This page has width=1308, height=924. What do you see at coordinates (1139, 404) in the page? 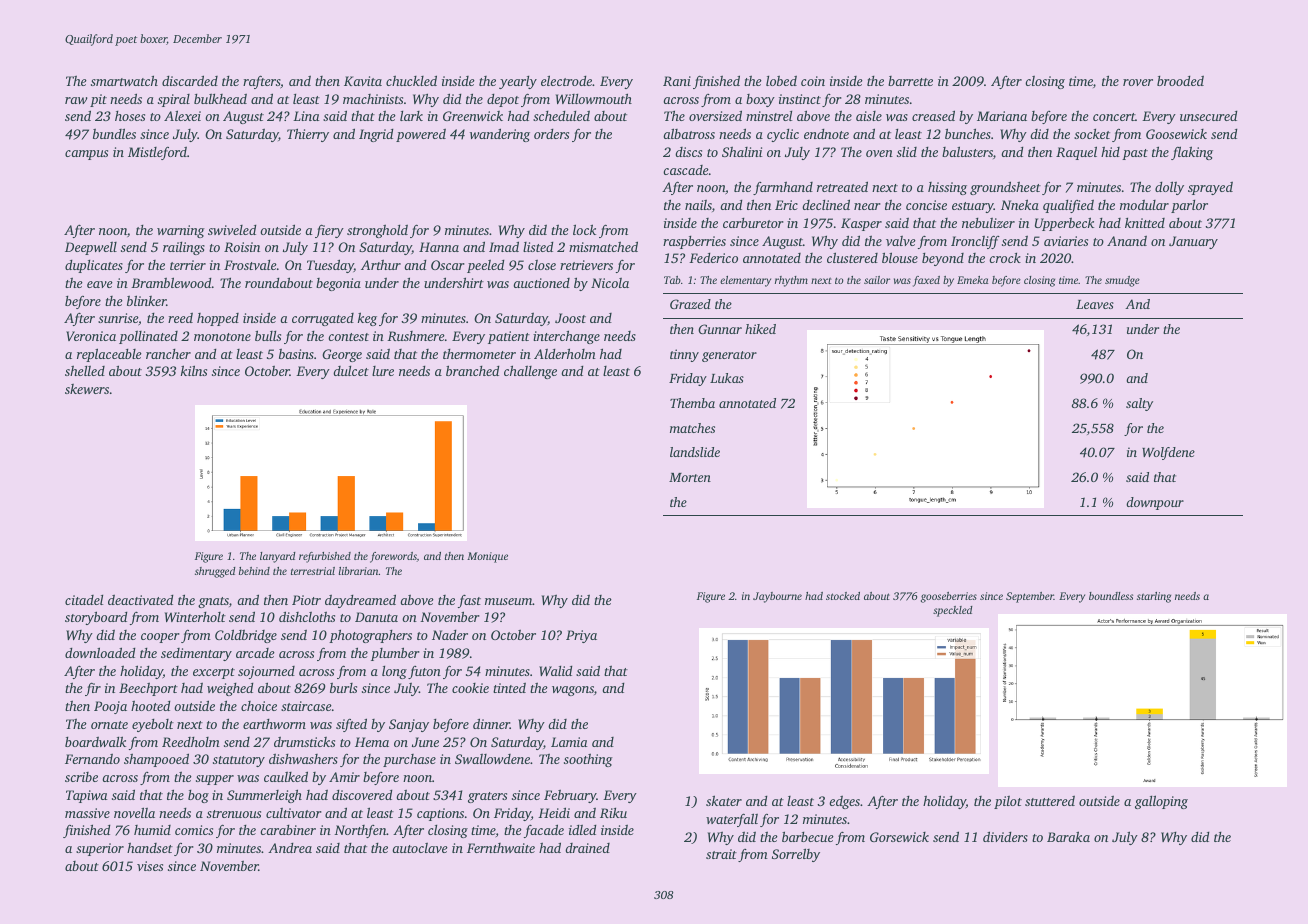
I see `salty` at bounding box center [1139, 404].
